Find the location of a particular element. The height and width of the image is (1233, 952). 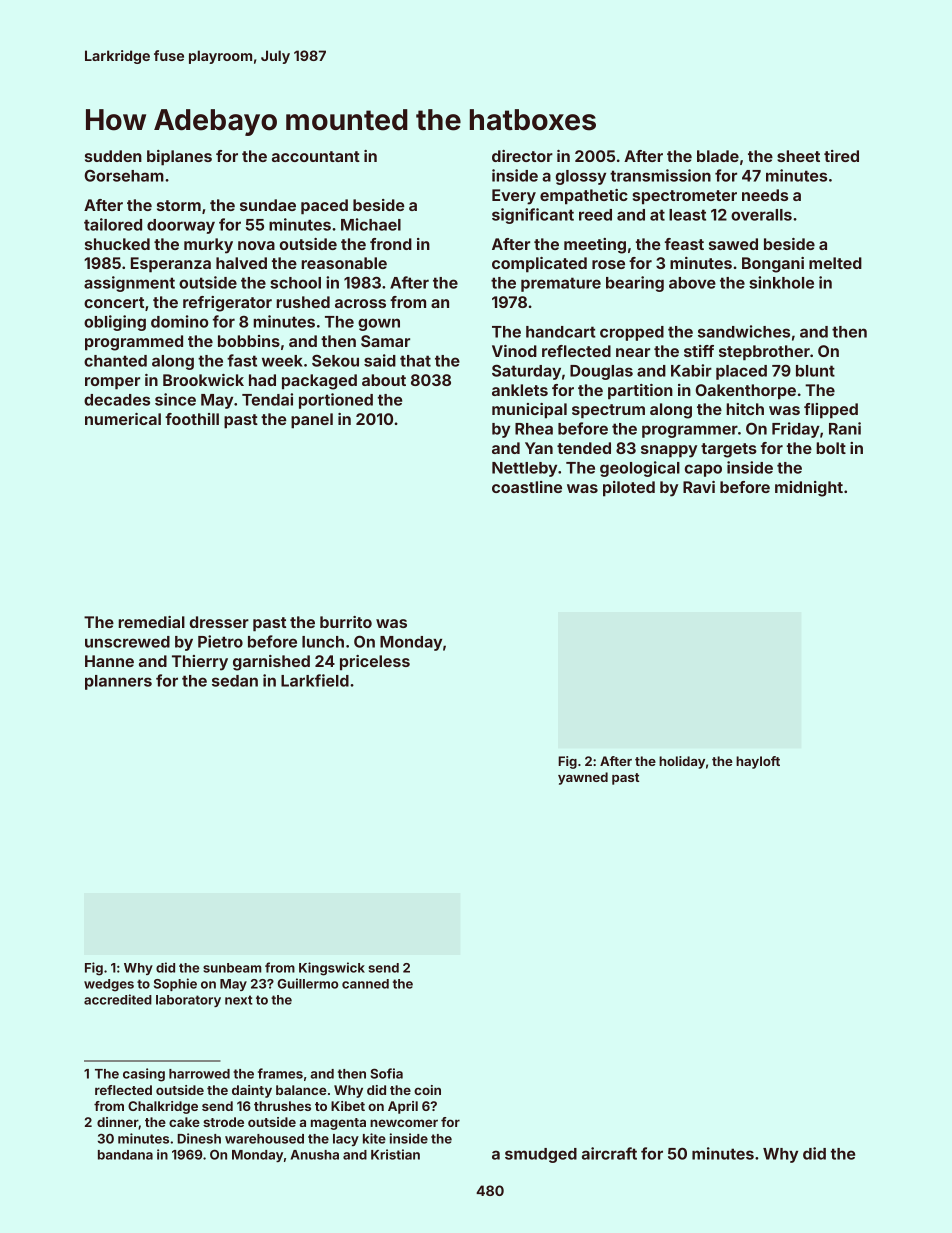

panel is located at coordinates (312, 421).
